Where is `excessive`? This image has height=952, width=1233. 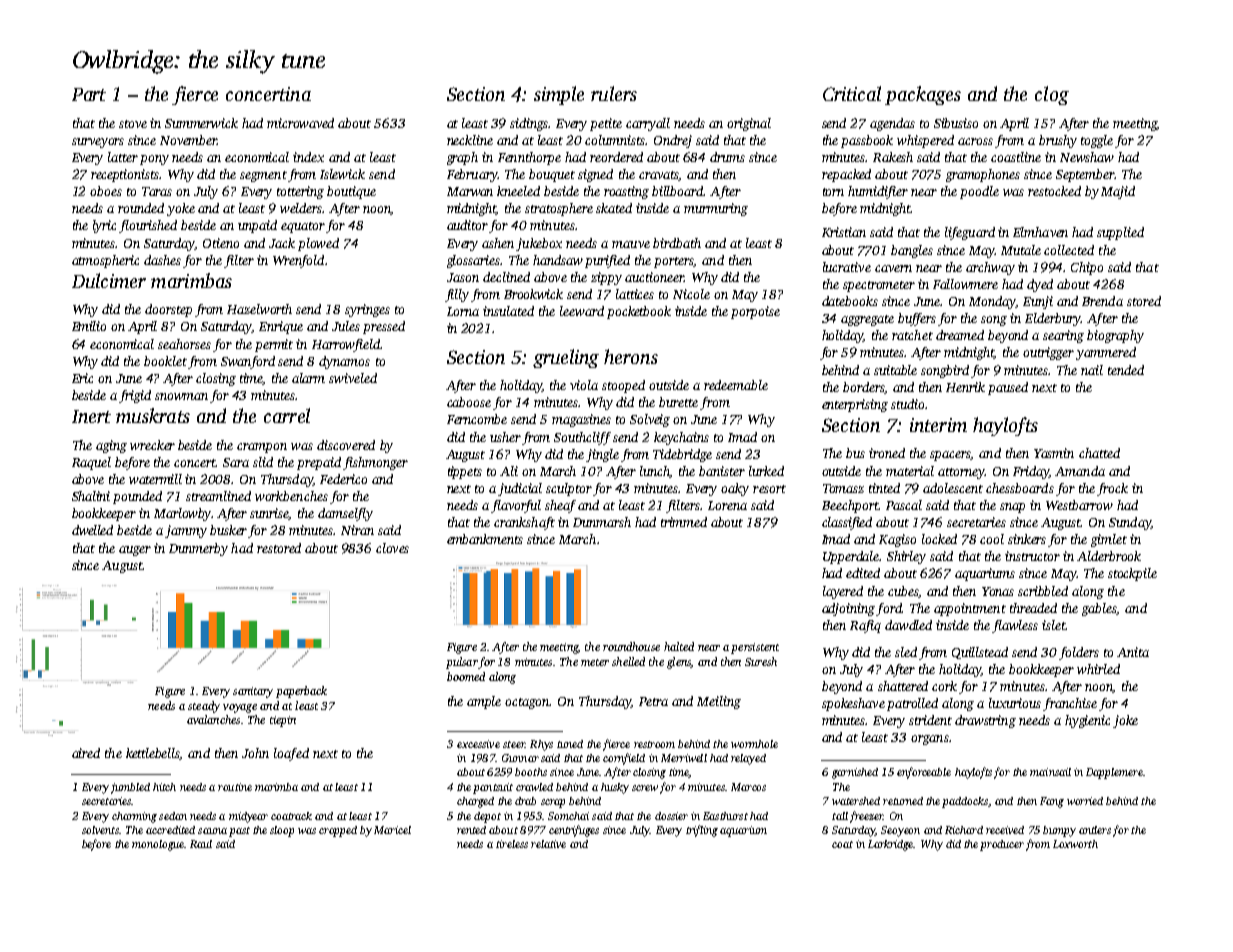 excessive is located at coordinates (478, 744).
